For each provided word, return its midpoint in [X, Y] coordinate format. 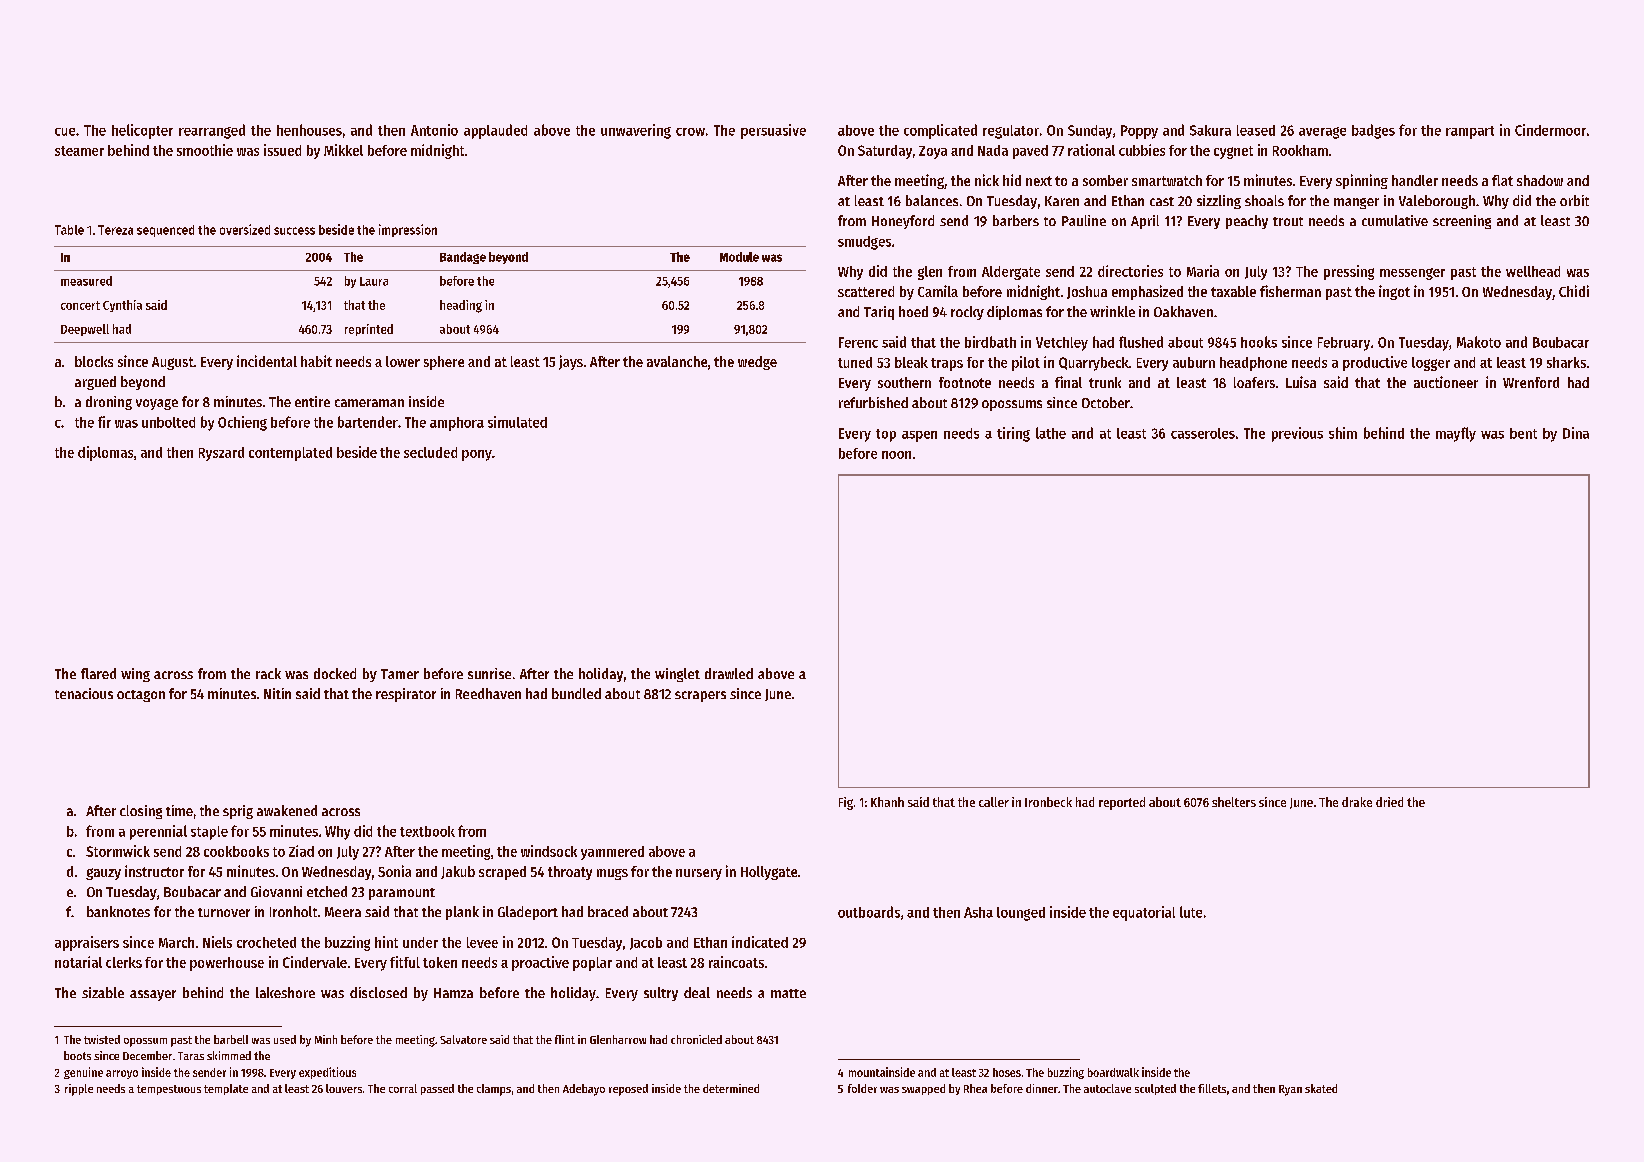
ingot [1394, 292]
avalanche [677, 361]
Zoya [933, 152]
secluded [430, 452]
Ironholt [293, 911]
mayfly [1456, 434]
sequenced [165, 231]
